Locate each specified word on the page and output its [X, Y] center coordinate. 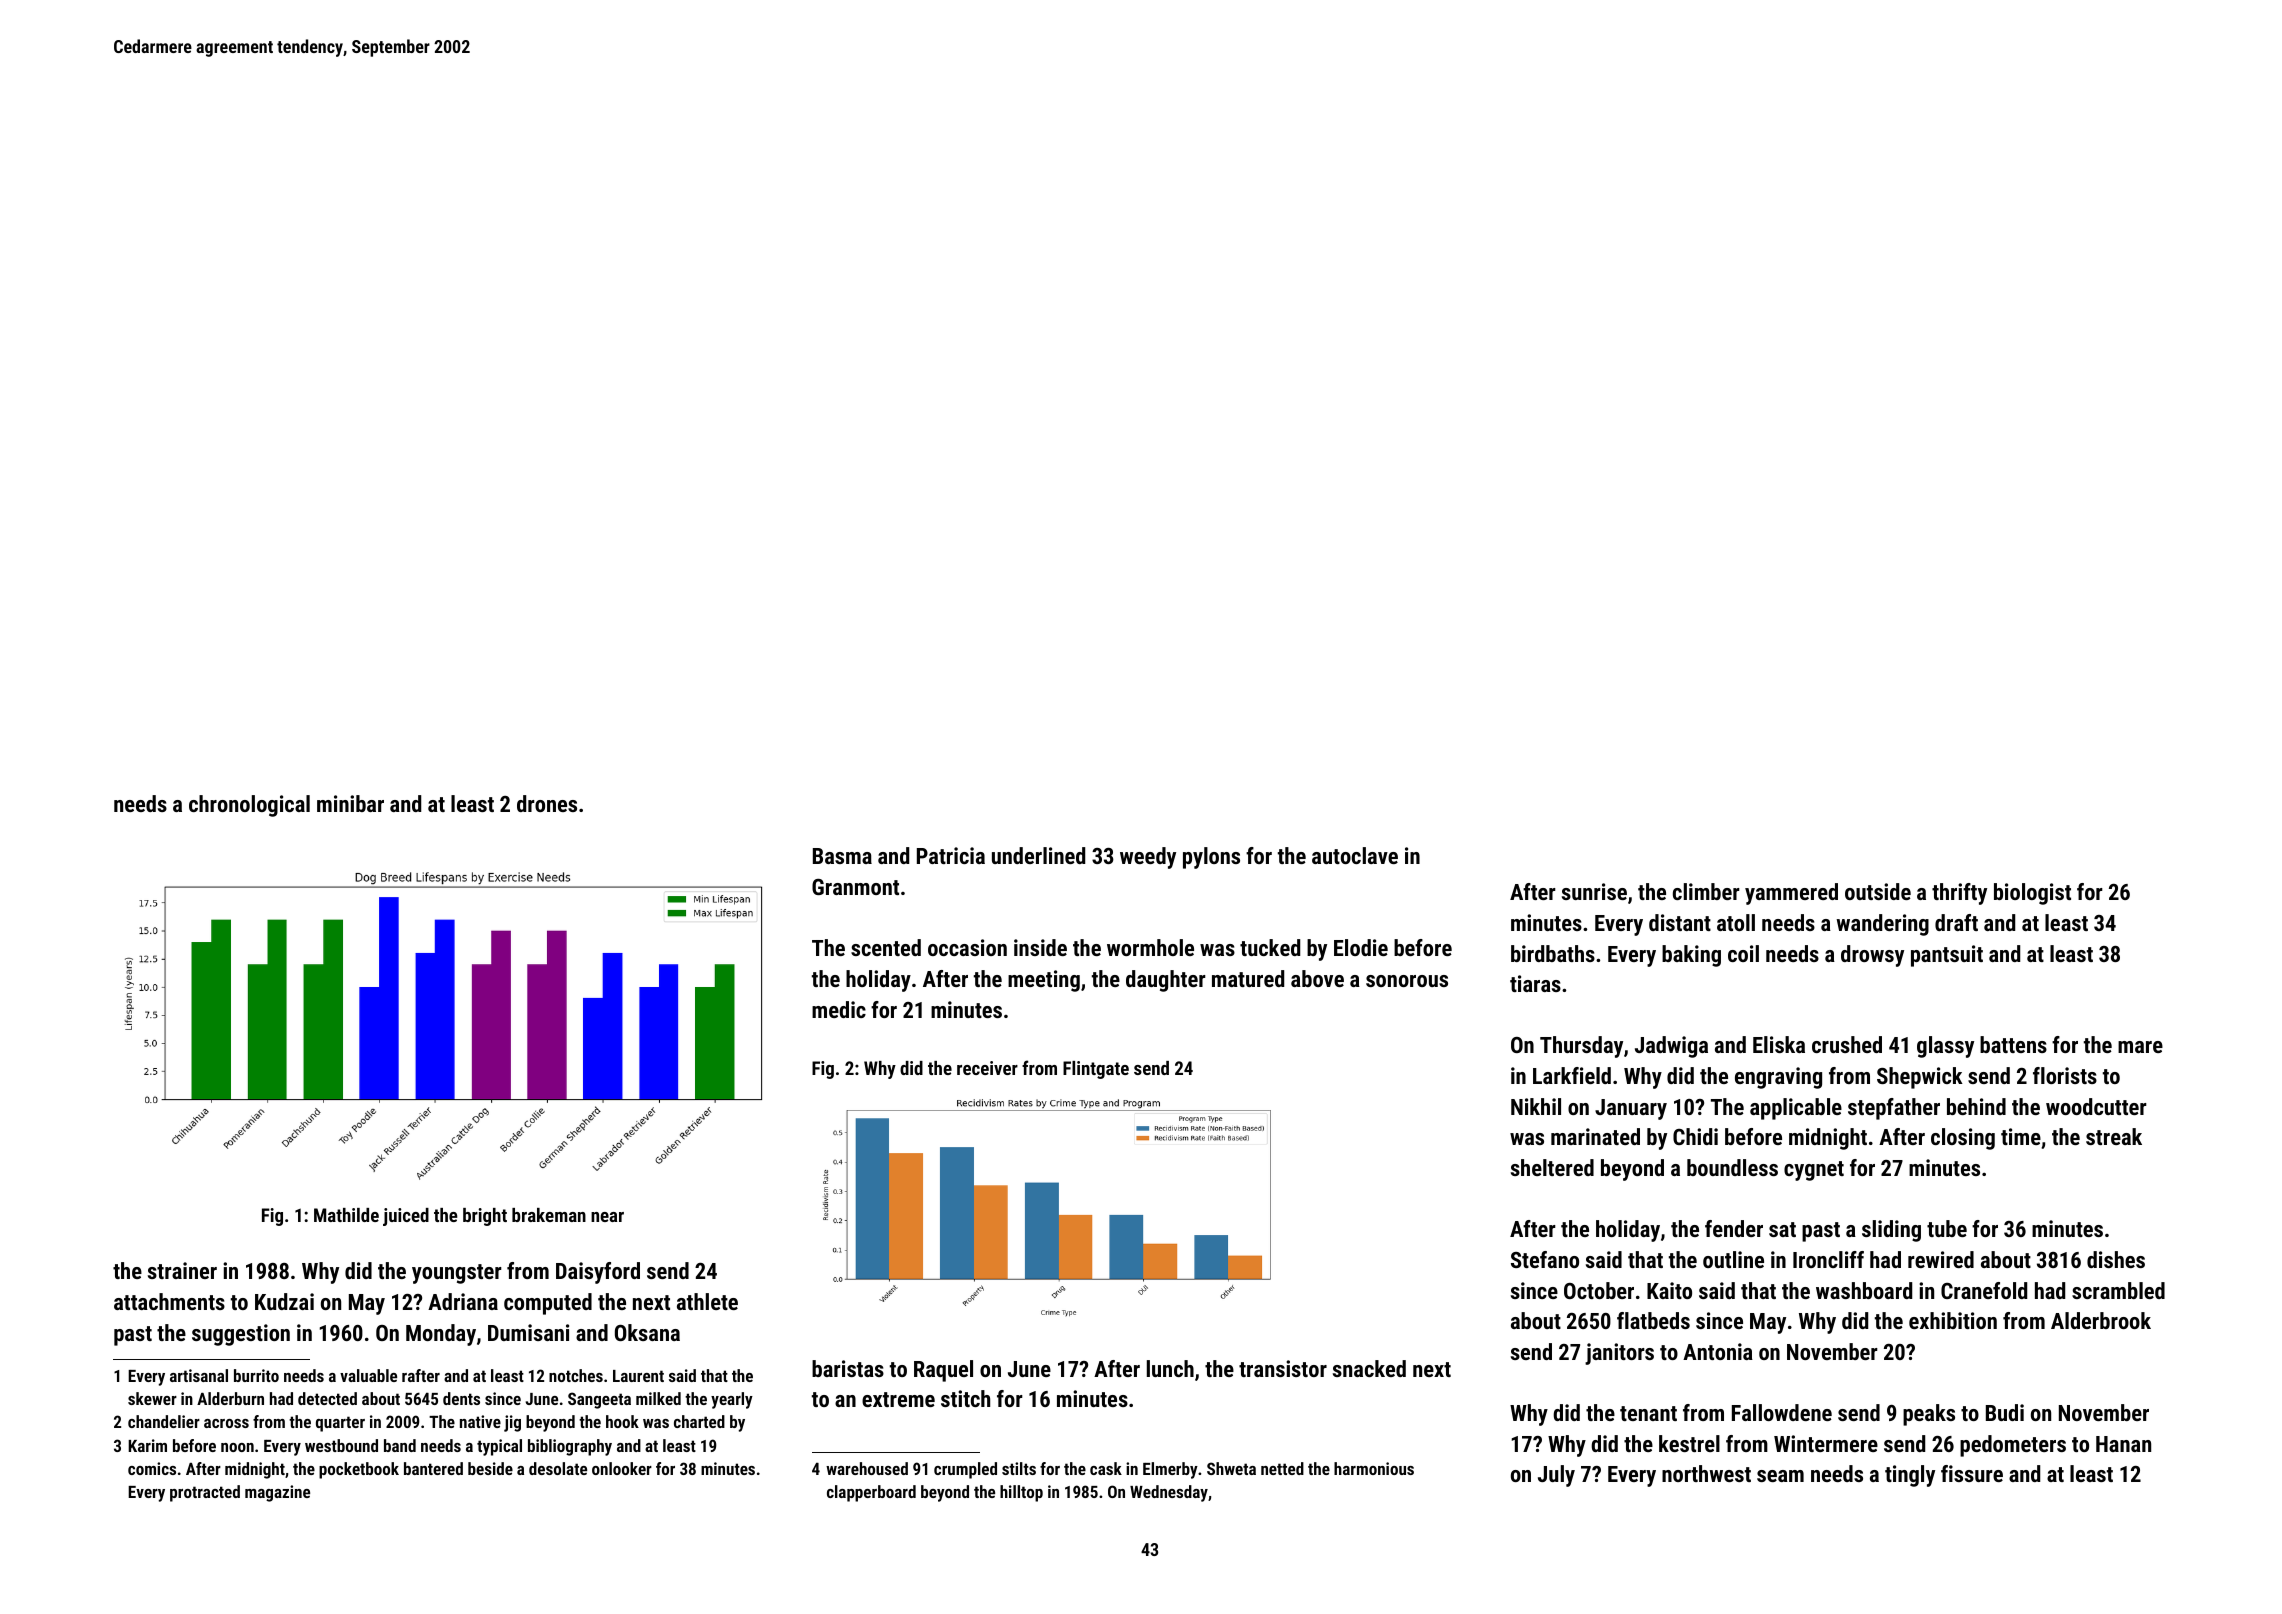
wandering [1882, 925]
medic [839, 1009]
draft [1956, 922]
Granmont [855, 887]
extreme [898, 1399]
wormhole [1150, 947]
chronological [249, 806]
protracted [205, 1493]
